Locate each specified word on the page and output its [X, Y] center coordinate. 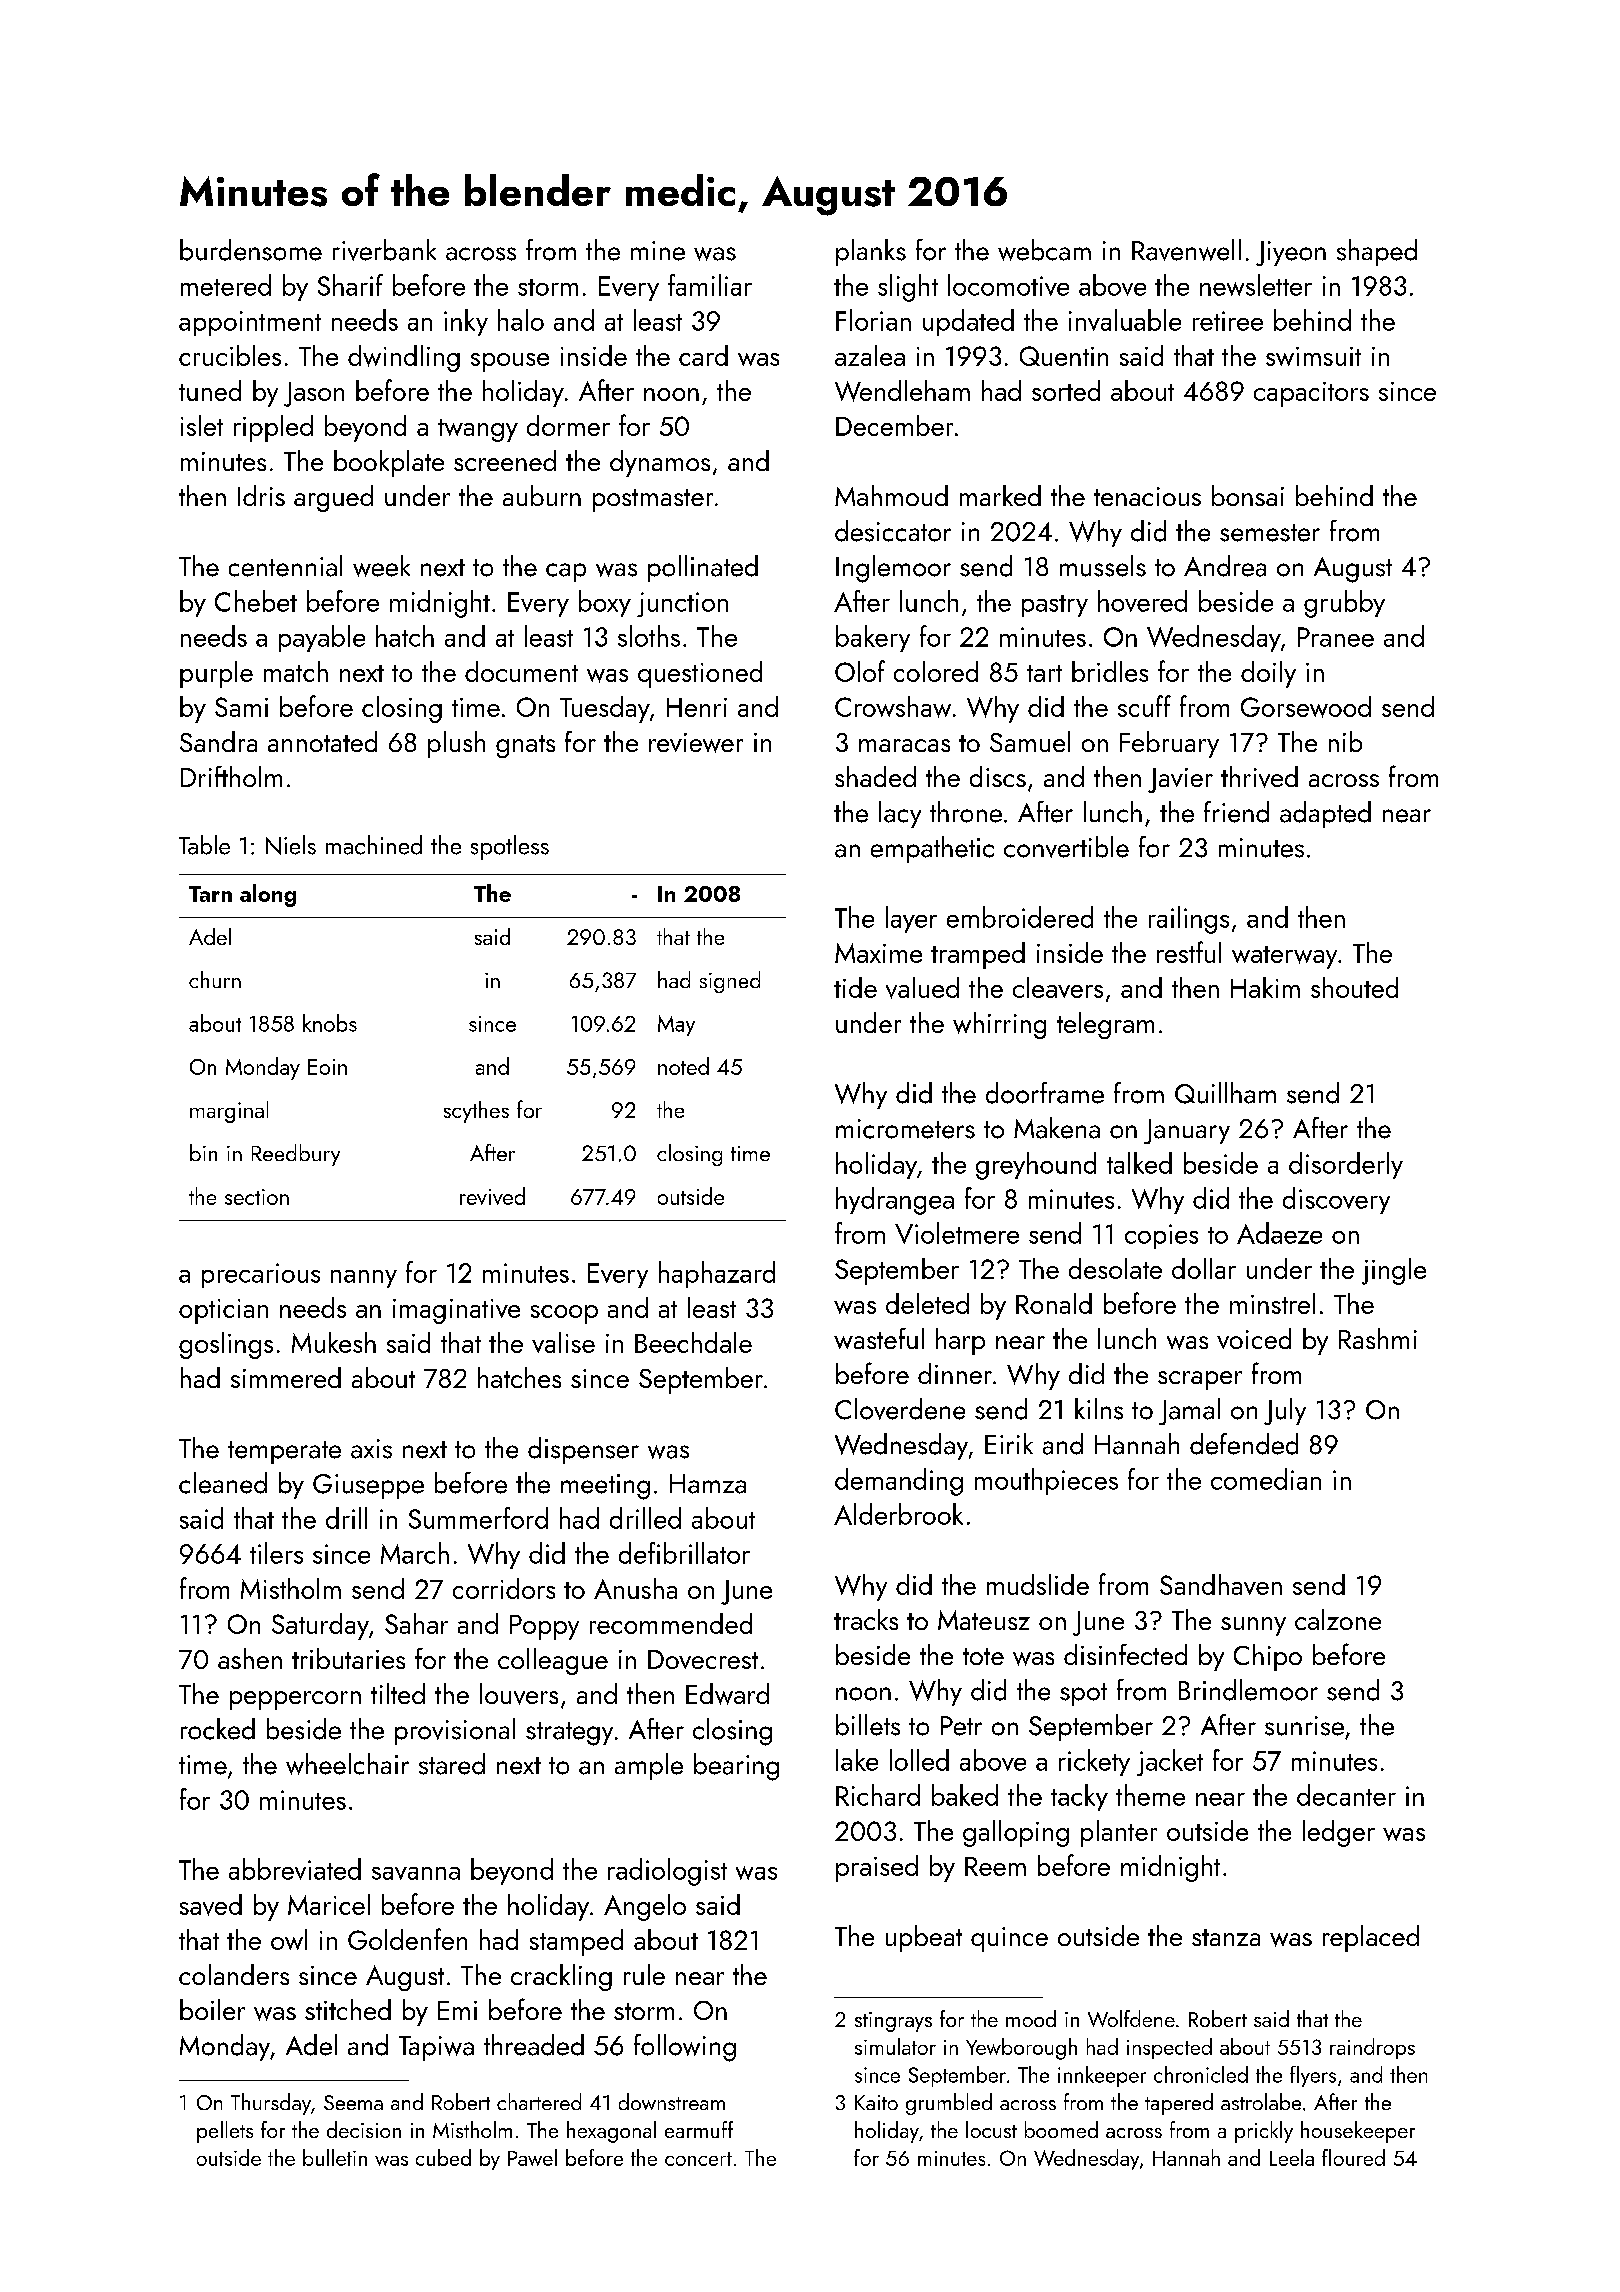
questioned [700, 674]
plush [456, 744]
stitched [348, 2009]
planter [1119, 1833]
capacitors [1311, 394]
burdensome [251, 250]
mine [658, 251]
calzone [1338, 1619]
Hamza [708, 1484]
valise [563, 1342]
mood [1031, 2018]
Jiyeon [1291, 253]
